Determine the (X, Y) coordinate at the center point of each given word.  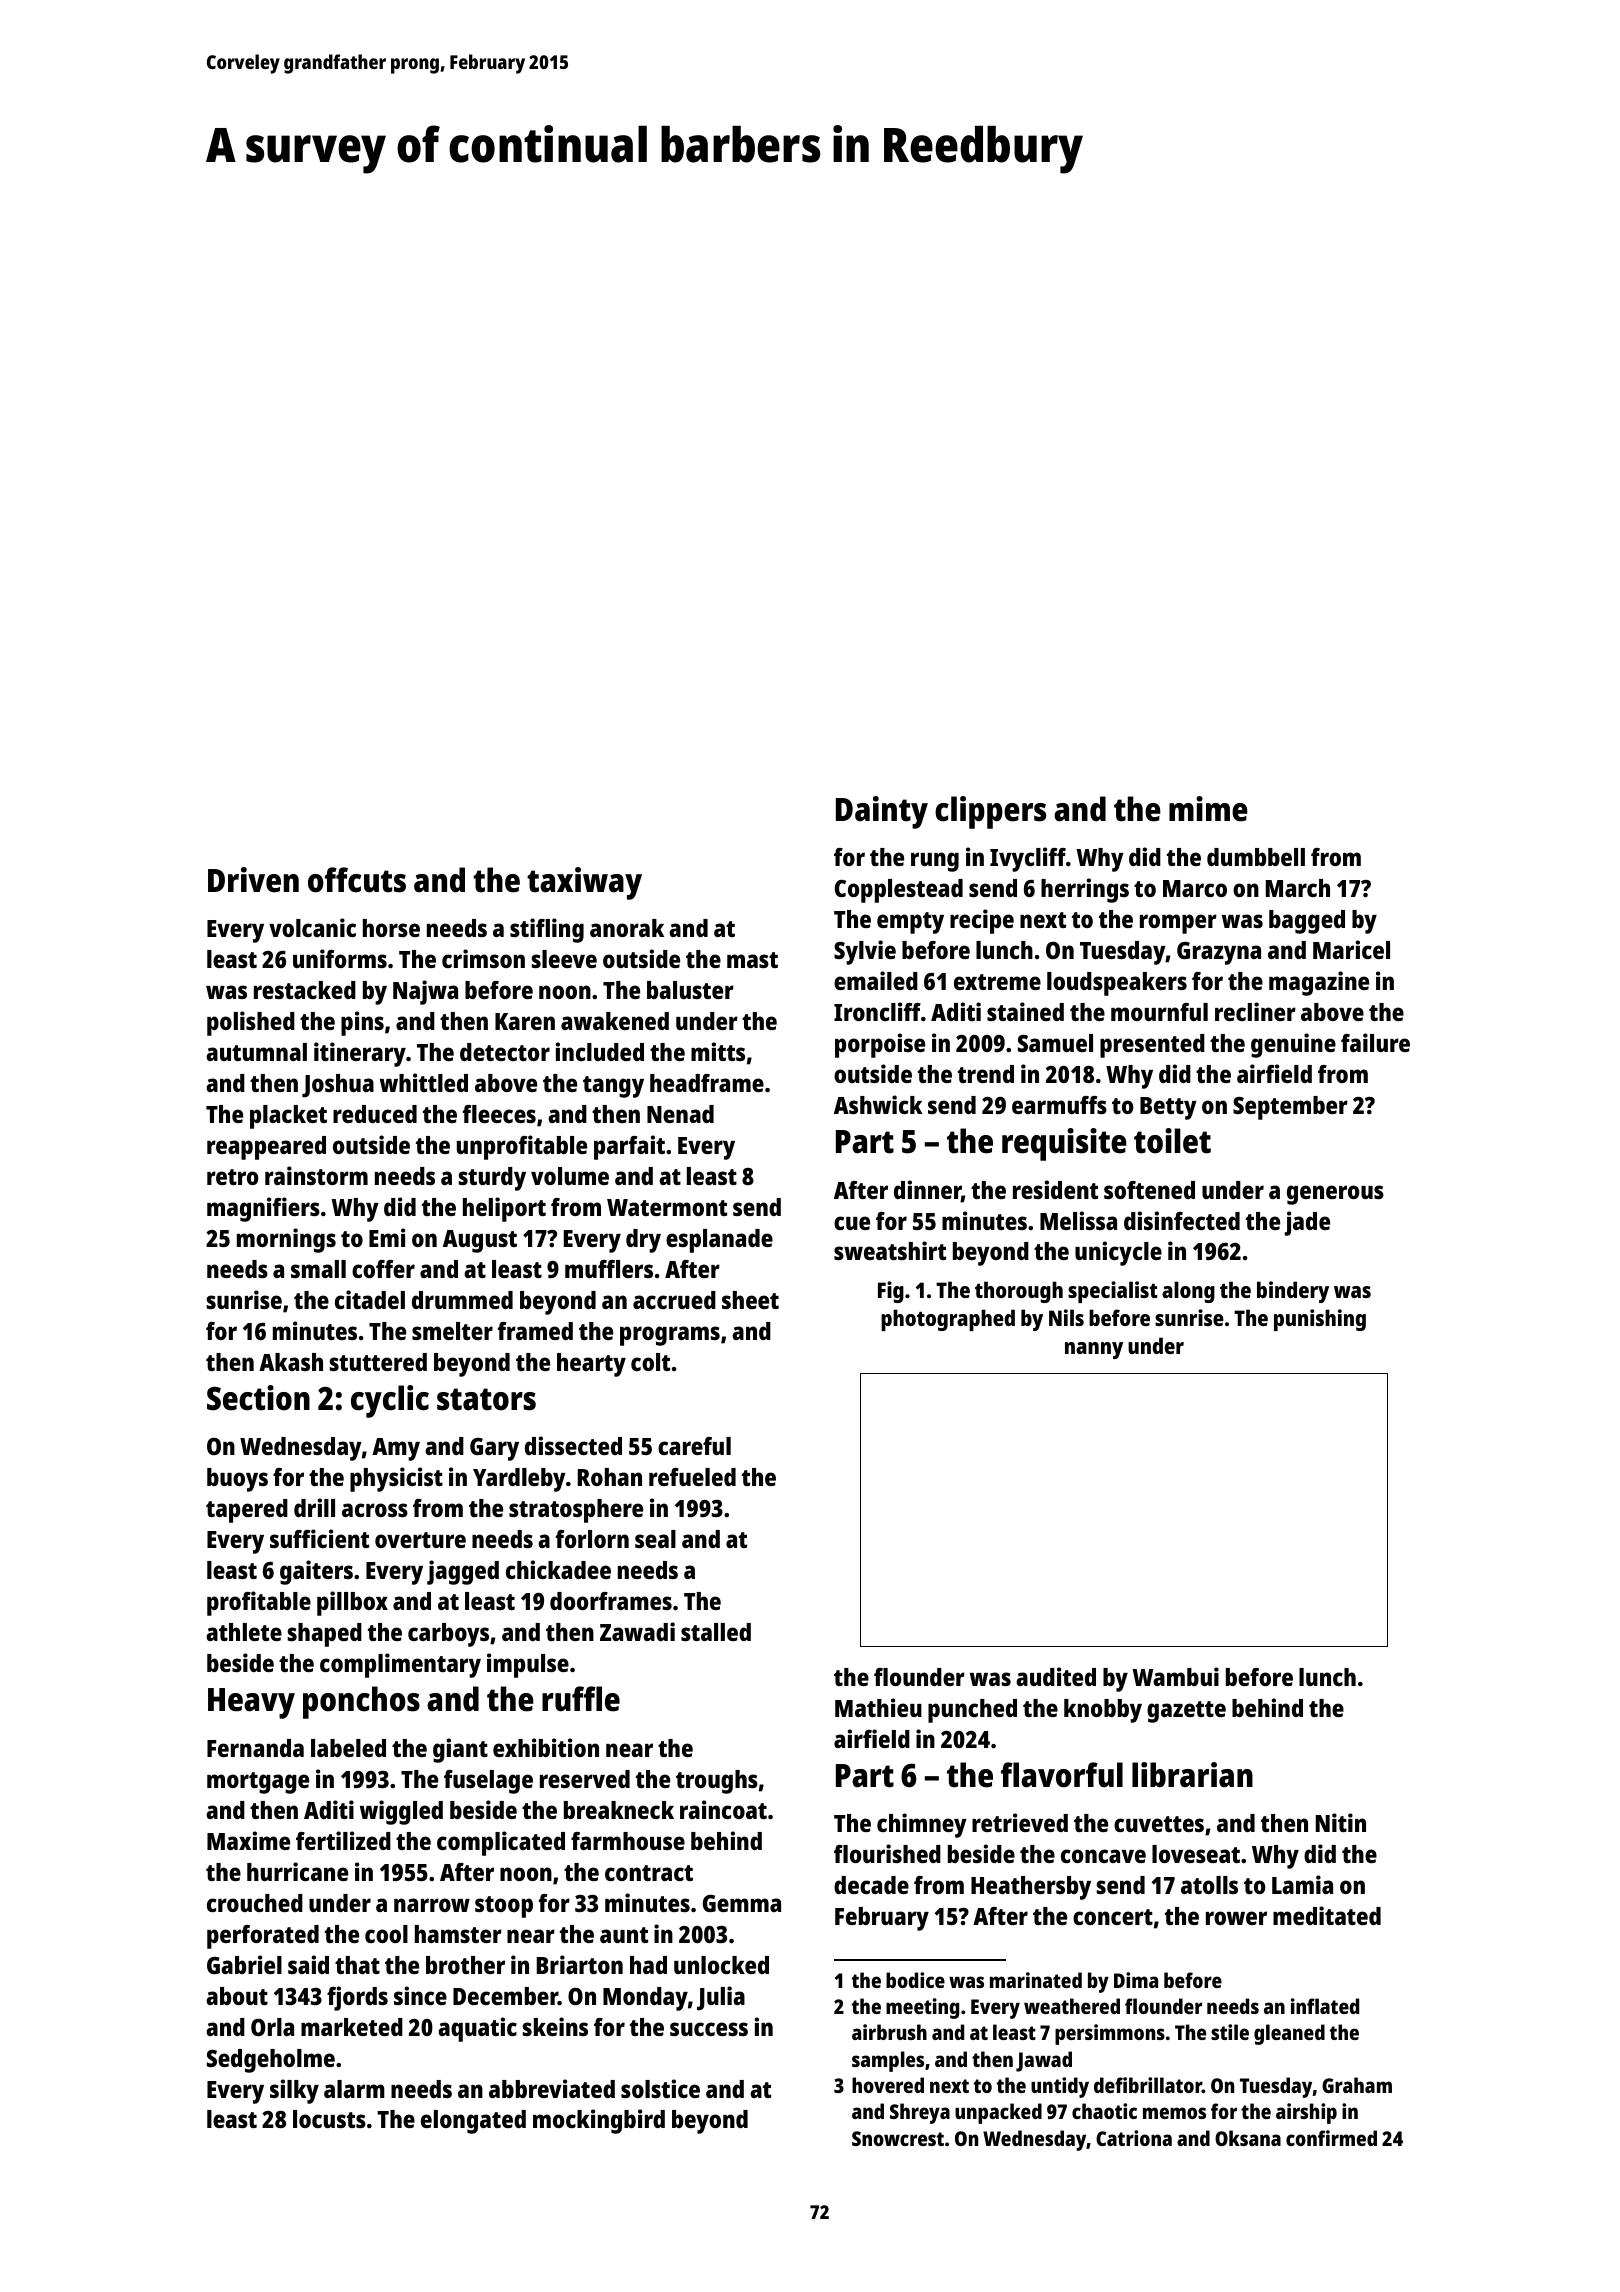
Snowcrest (898, 2138)
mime (1208, 809)
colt (650, 1362)
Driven (253, 880)
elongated (473, 2122)
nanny (1094, 1350)
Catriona (1134, 2138)
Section (258, 1398)
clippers (990, 812)
